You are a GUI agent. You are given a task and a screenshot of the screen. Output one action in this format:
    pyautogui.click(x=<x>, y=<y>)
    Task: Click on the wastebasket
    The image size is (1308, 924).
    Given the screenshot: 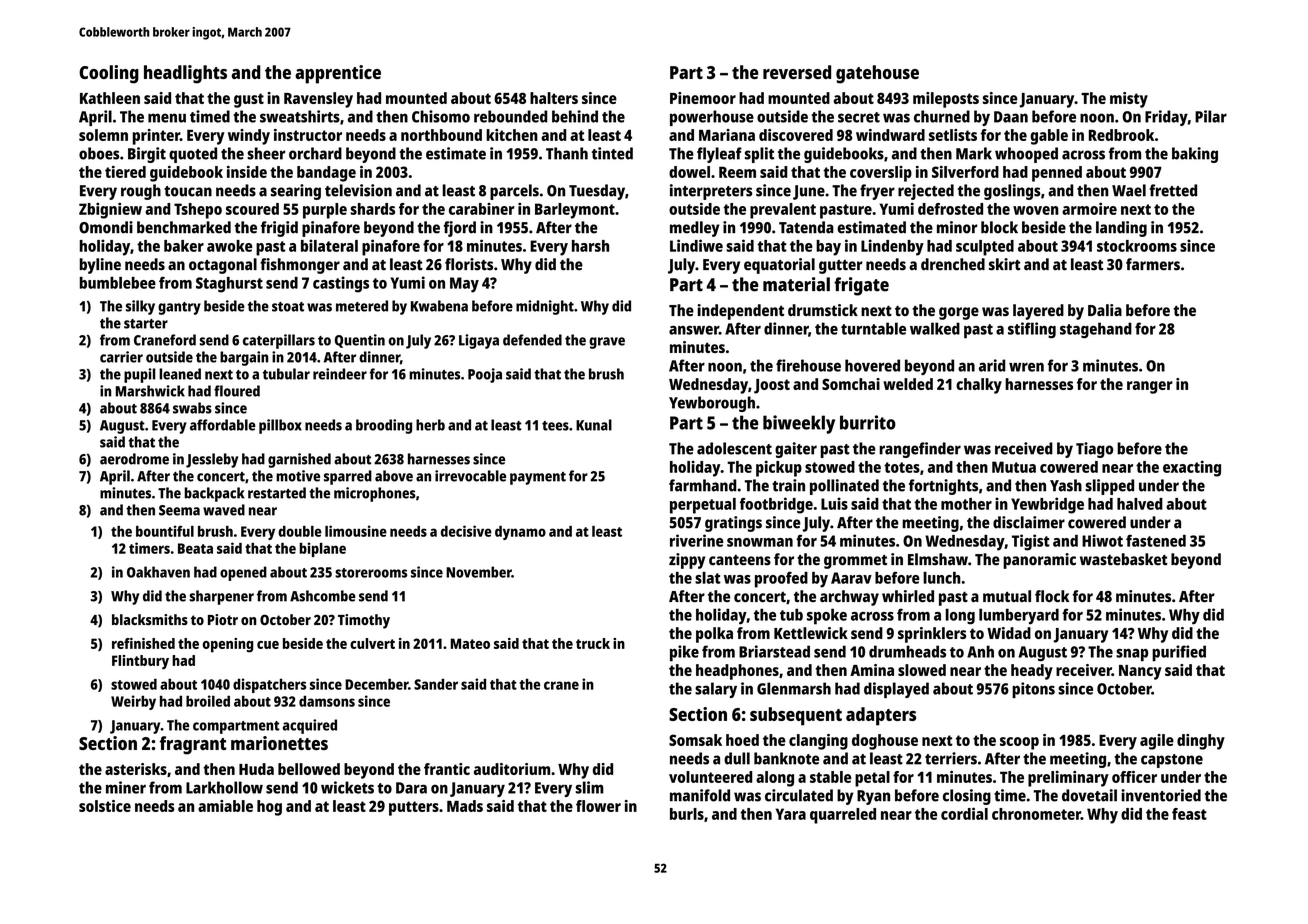 What is the action you would take?
    pyautogui.click(x=1124, y=559)
